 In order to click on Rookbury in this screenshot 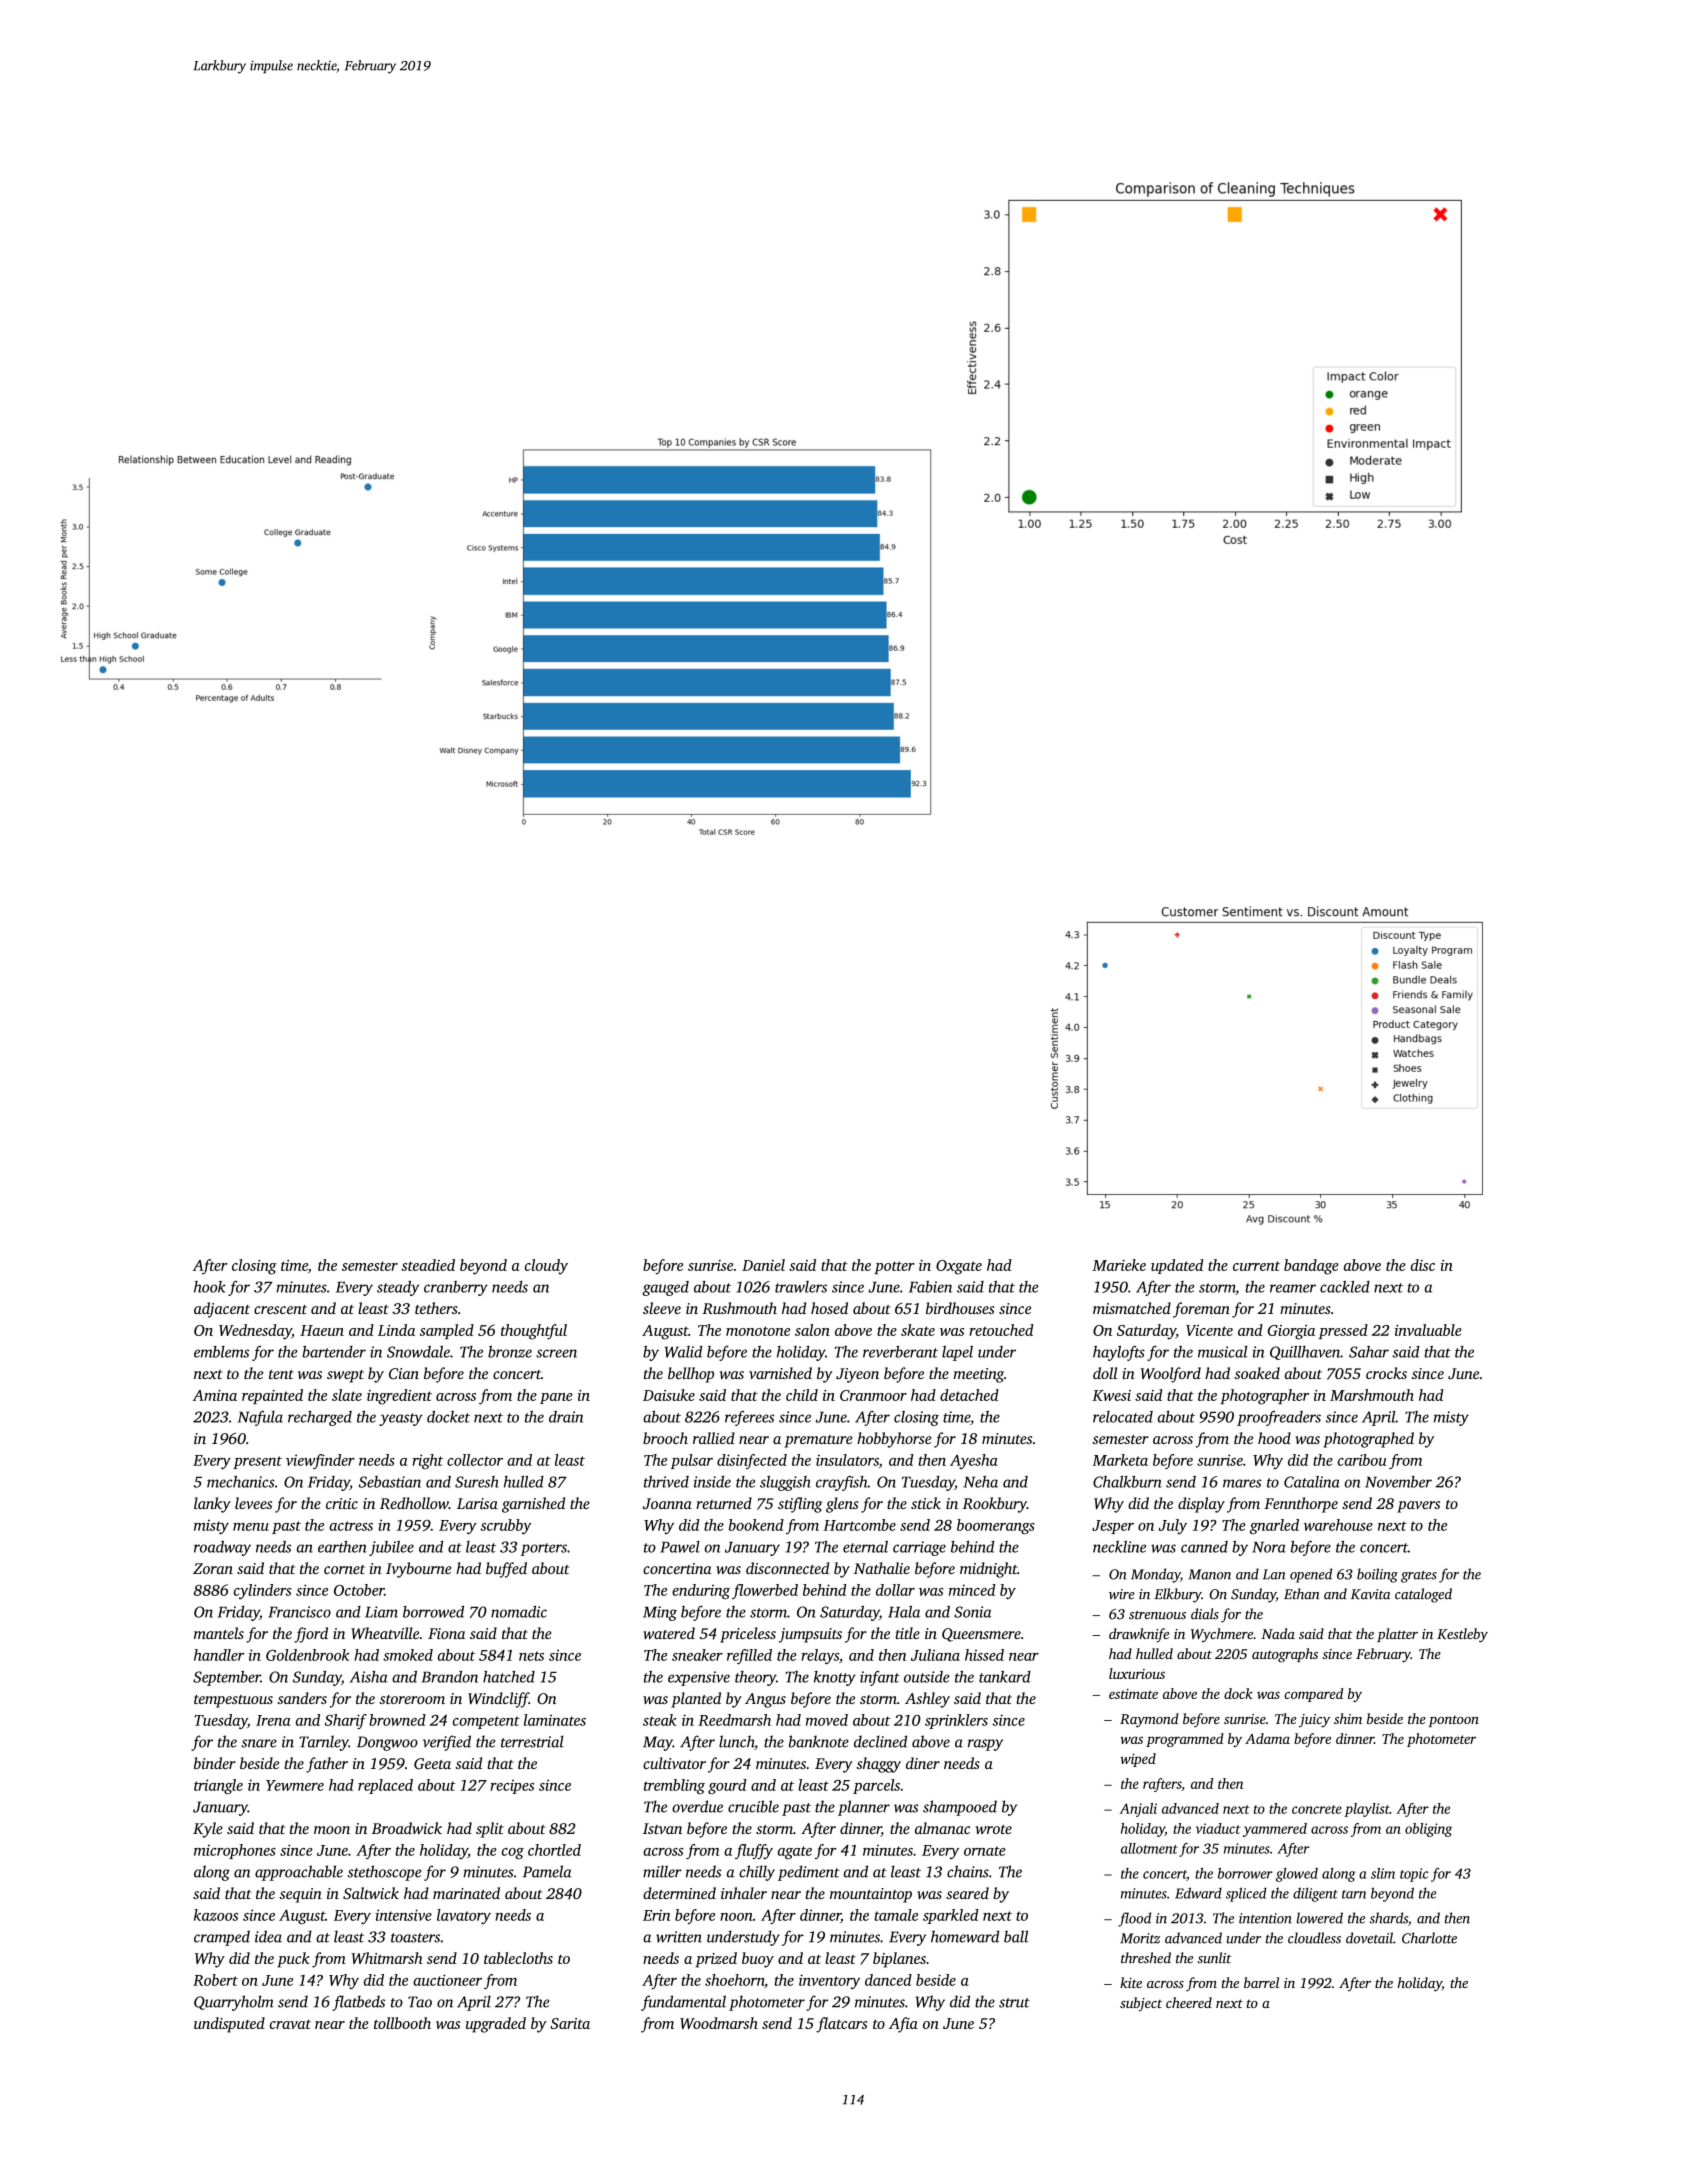, I will do `click(995, 1505)`.
